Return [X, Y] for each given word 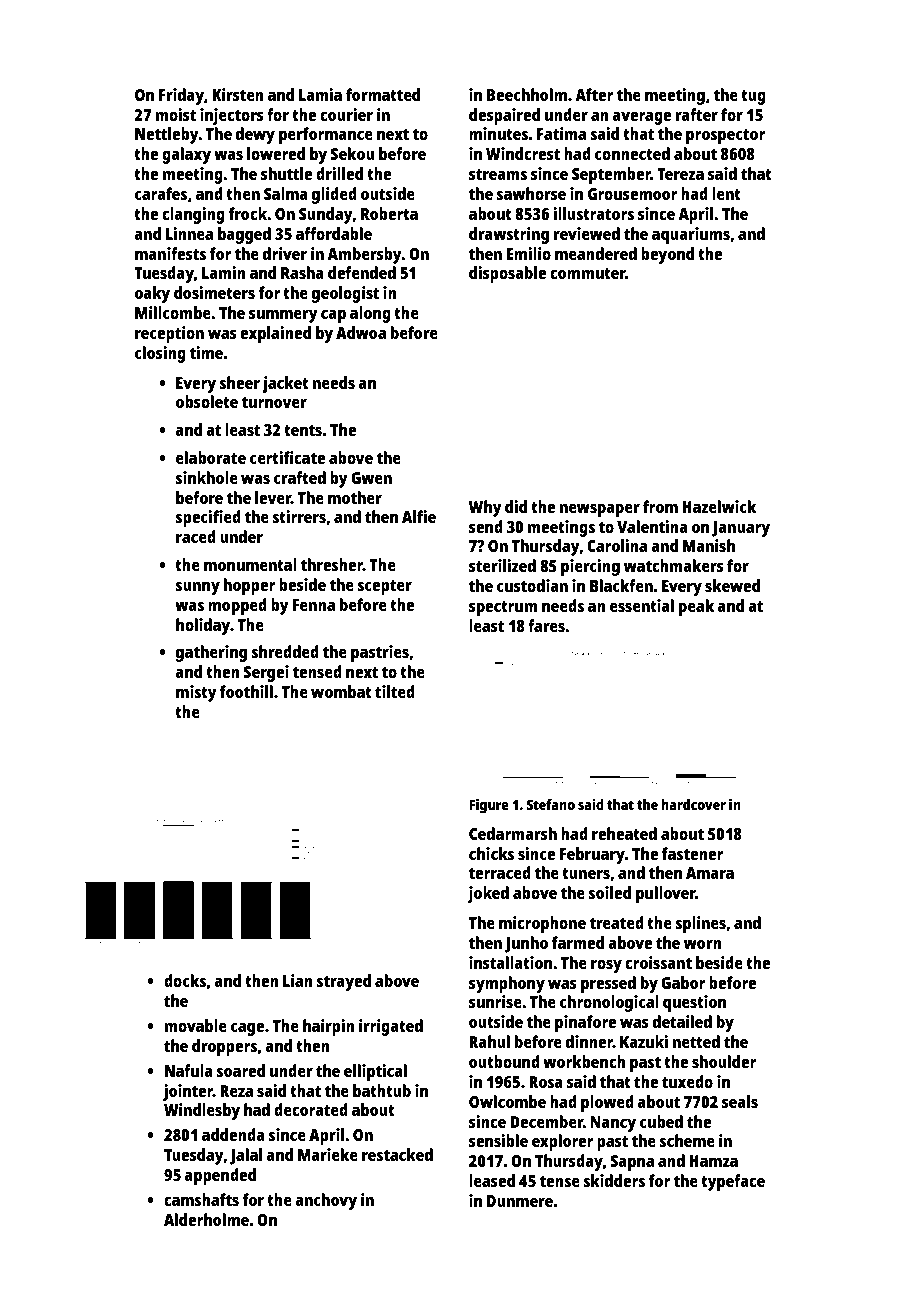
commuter [588, 273]
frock [248, 213]
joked [488, 894]
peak [696, 607]
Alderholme [206, 1219]
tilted [395, 691]
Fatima [561, 133]
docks [185, 980]
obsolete [207, 401]
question [694, 1003]
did [516, 506]
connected [632, 153]
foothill [246, 691]
